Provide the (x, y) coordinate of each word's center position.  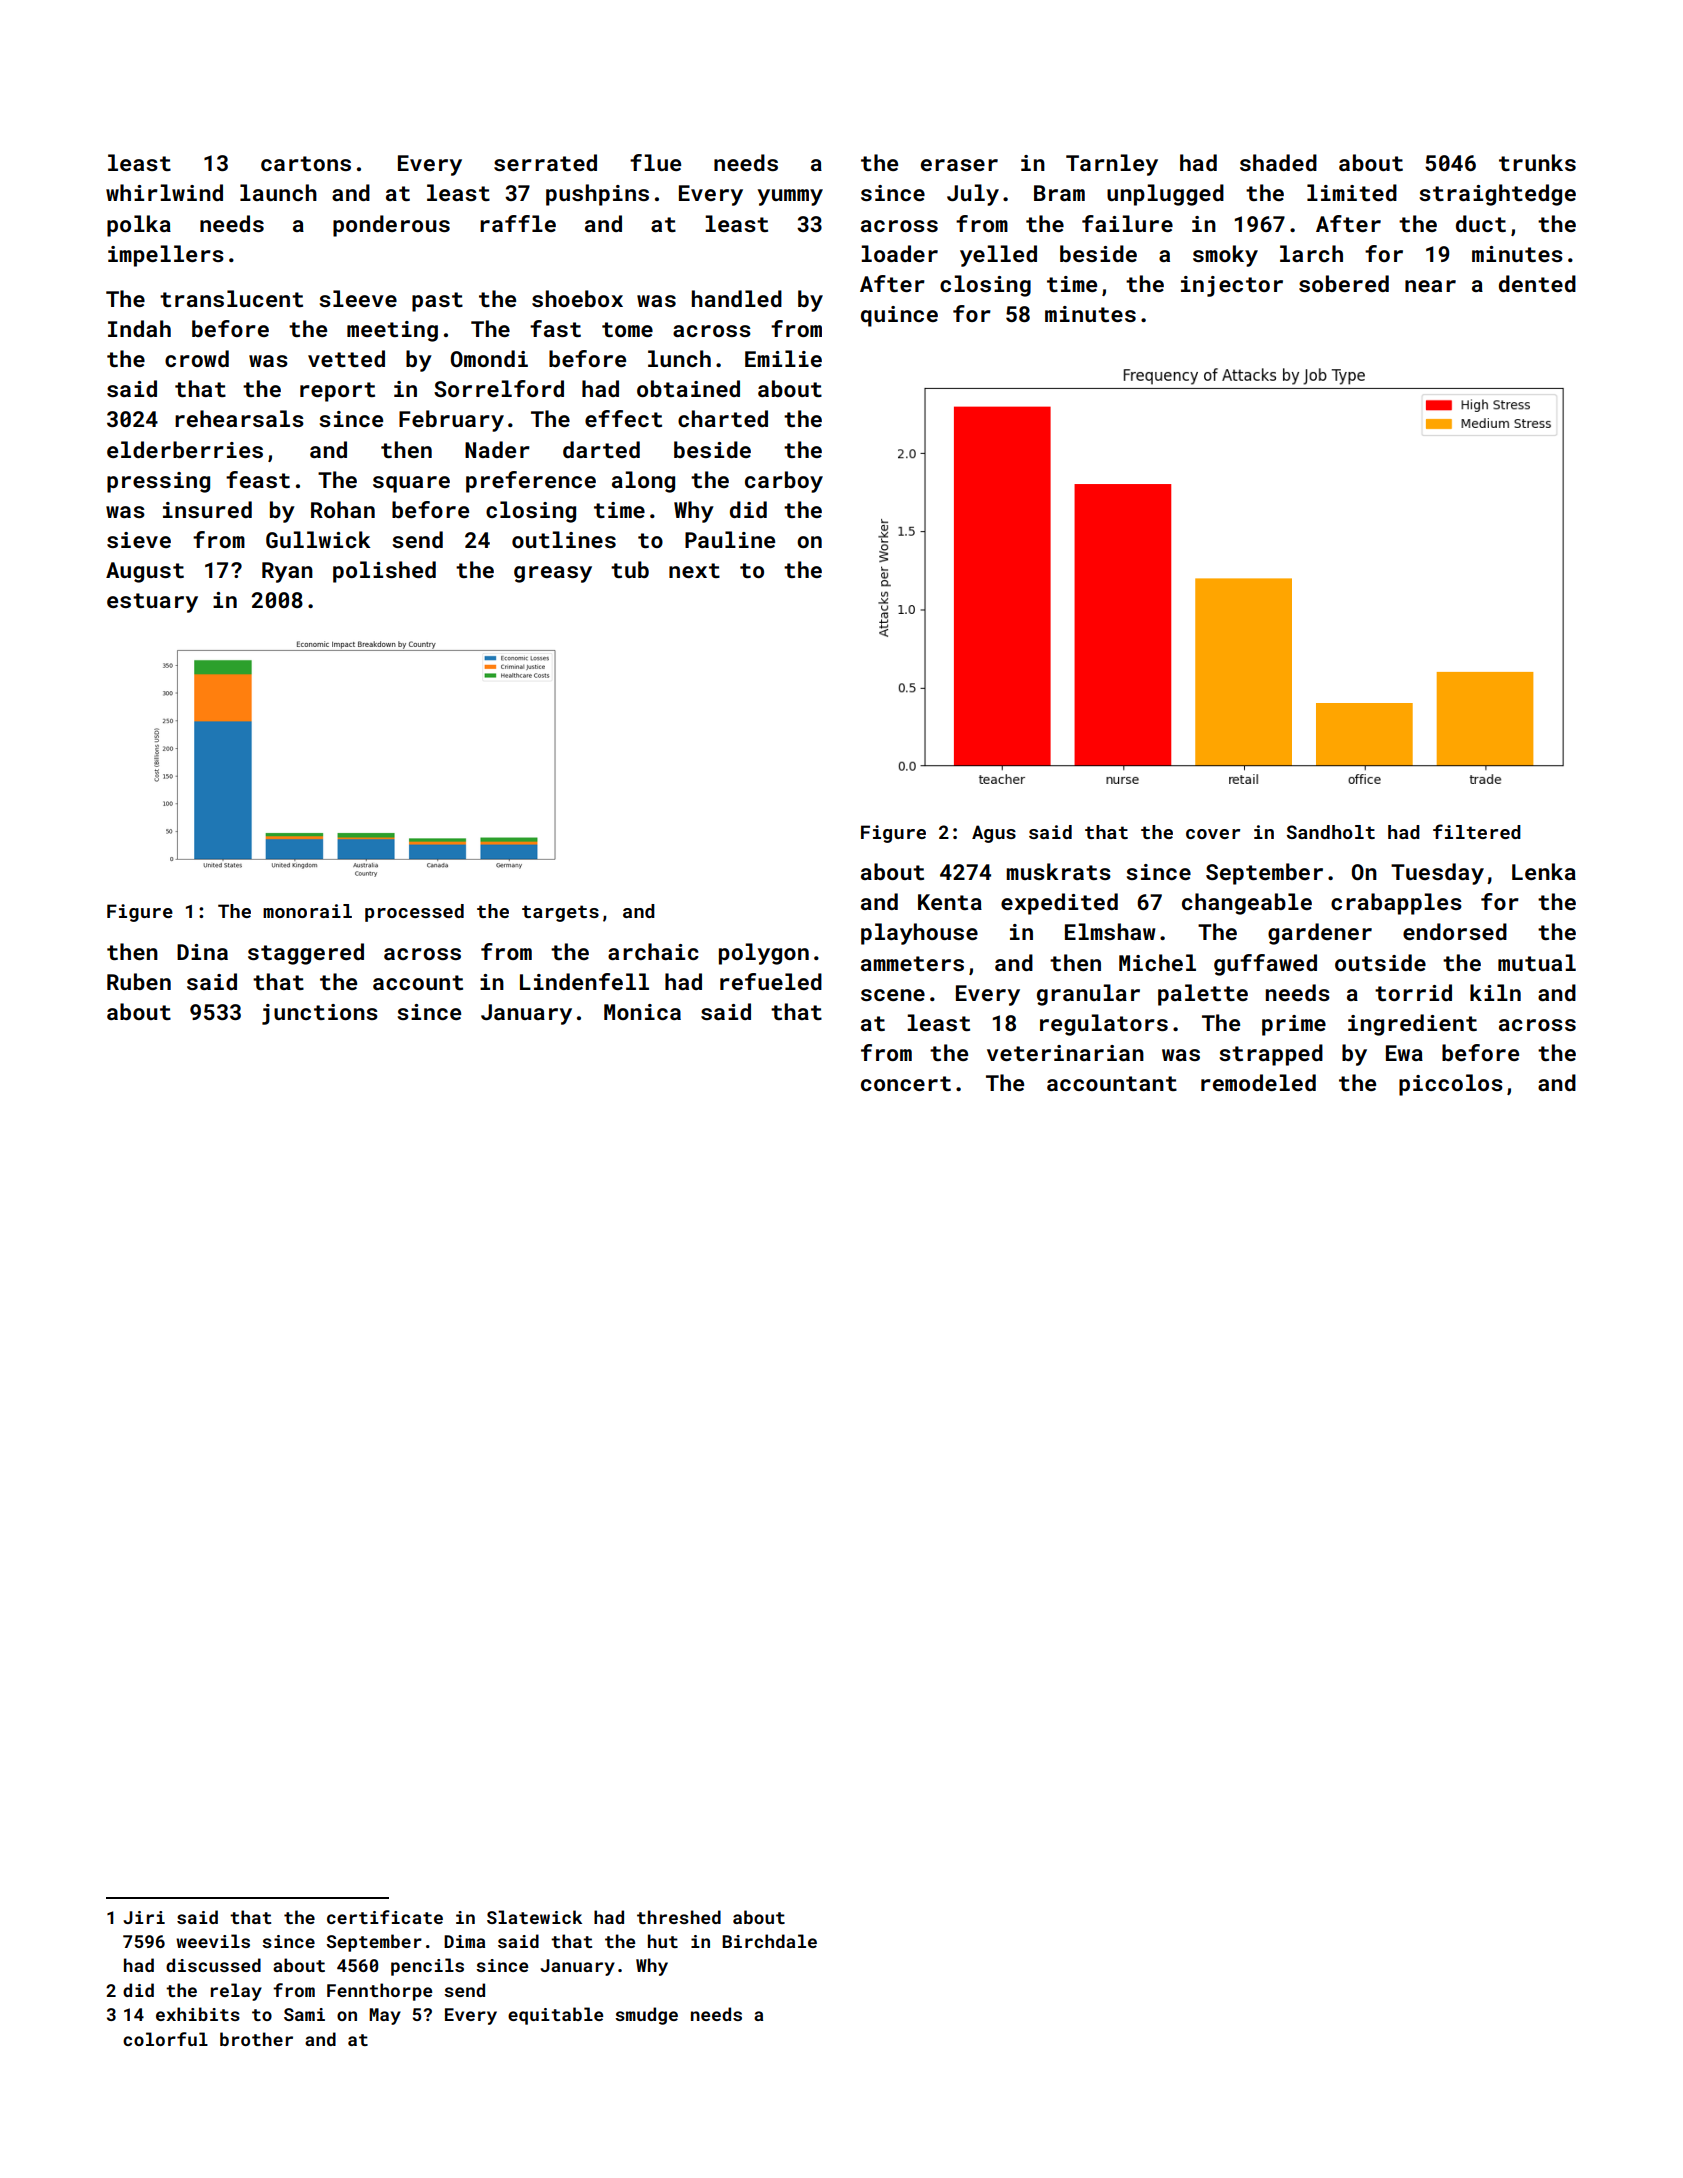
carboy (784, 482)
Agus (994, 834)
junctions (320, 1014)
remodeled (1258, 1082)
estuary (152, 603)
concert (906, 1083)
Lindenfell (584, 981)
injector (1232, 286)
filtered (1477, 831)
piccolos (1451, 1085)
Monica (642, 1012)
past (437, 302)
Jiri (144, 1917)
